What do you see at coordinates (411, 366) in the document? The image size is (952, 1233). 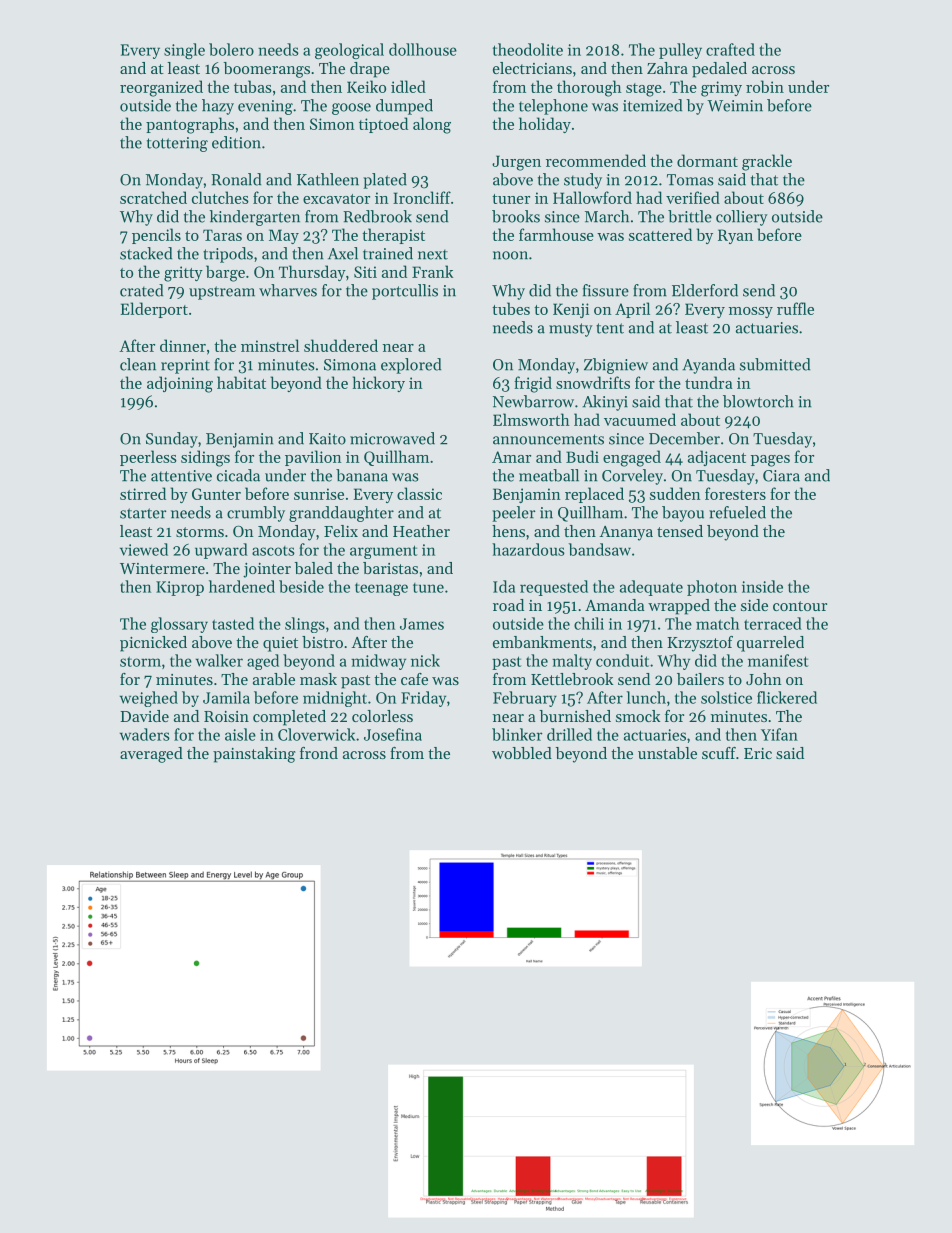 I see `explored` at bounding box center [411, 366].
